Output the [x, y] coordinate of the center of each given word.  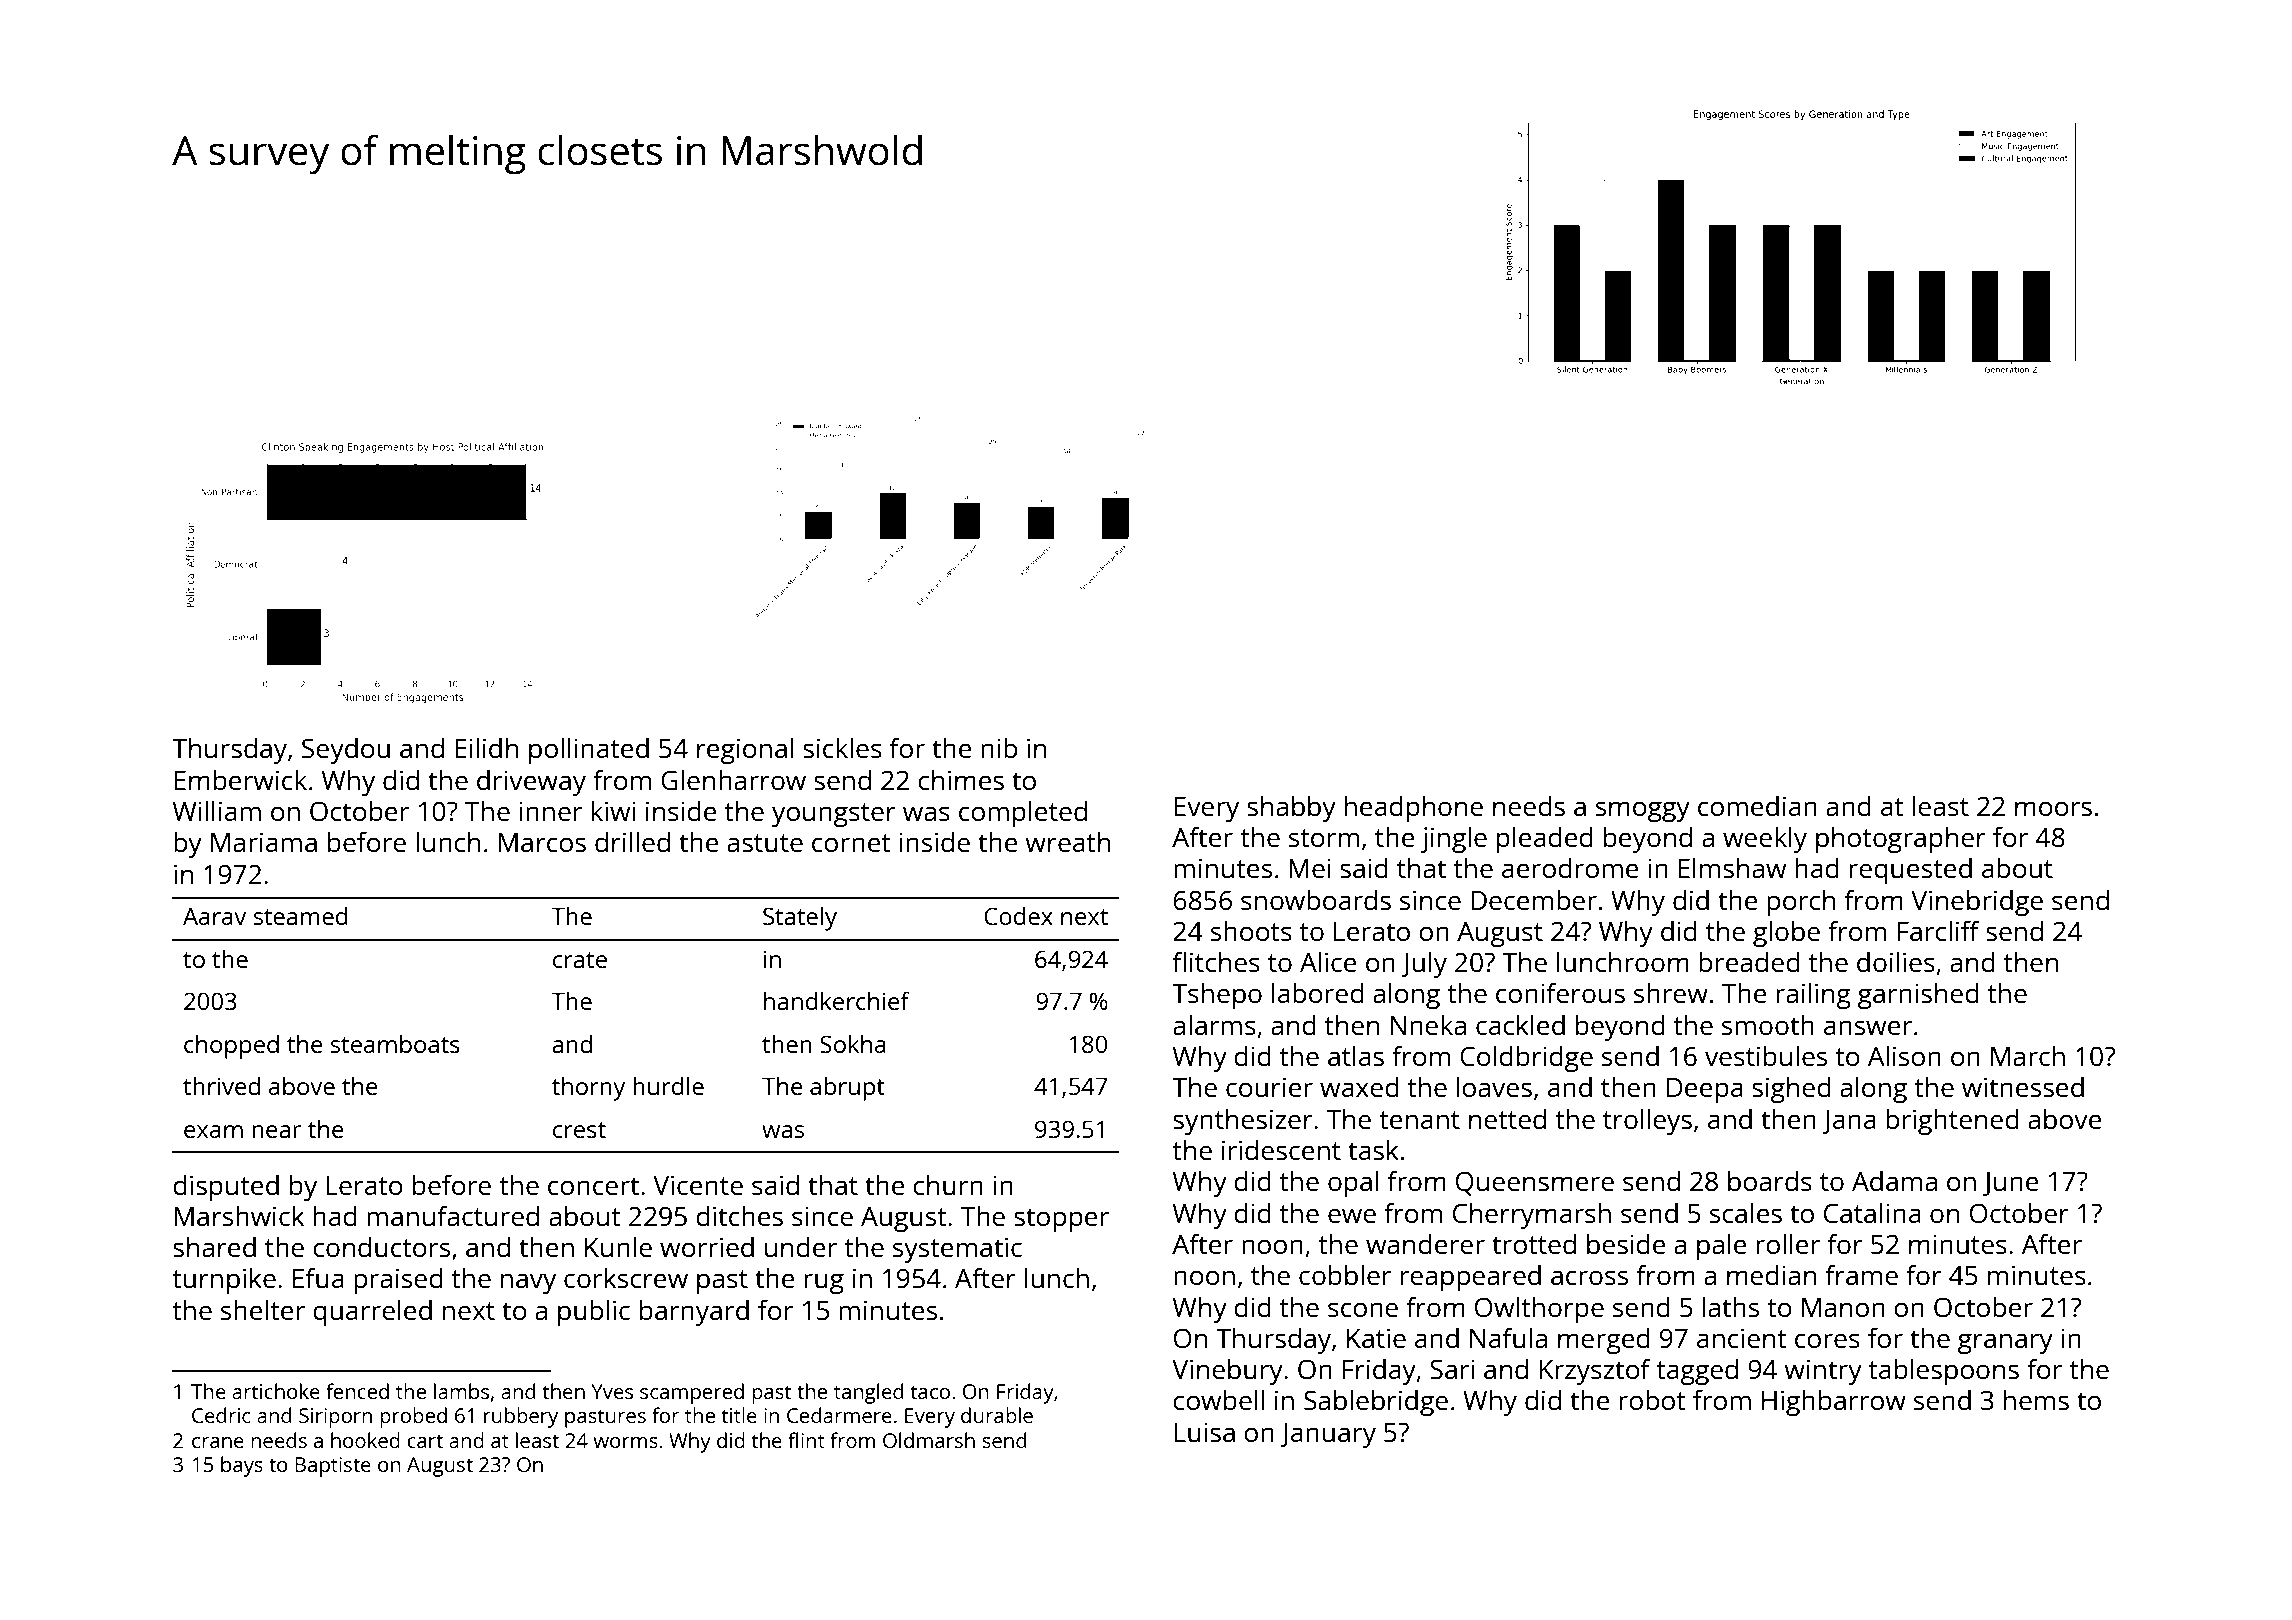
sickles [842, 747]
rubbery [521, 1417]
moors [2053, 808]
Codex [1018, 915]
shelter [263, 1309]
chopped [231, 1046]
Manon [1843, 1307]
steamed [301, 915]
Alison [1904, 1055]
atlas [1356, 1055]
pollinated [589, 750]
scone [1363, 1309]
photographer [1901, 839]
